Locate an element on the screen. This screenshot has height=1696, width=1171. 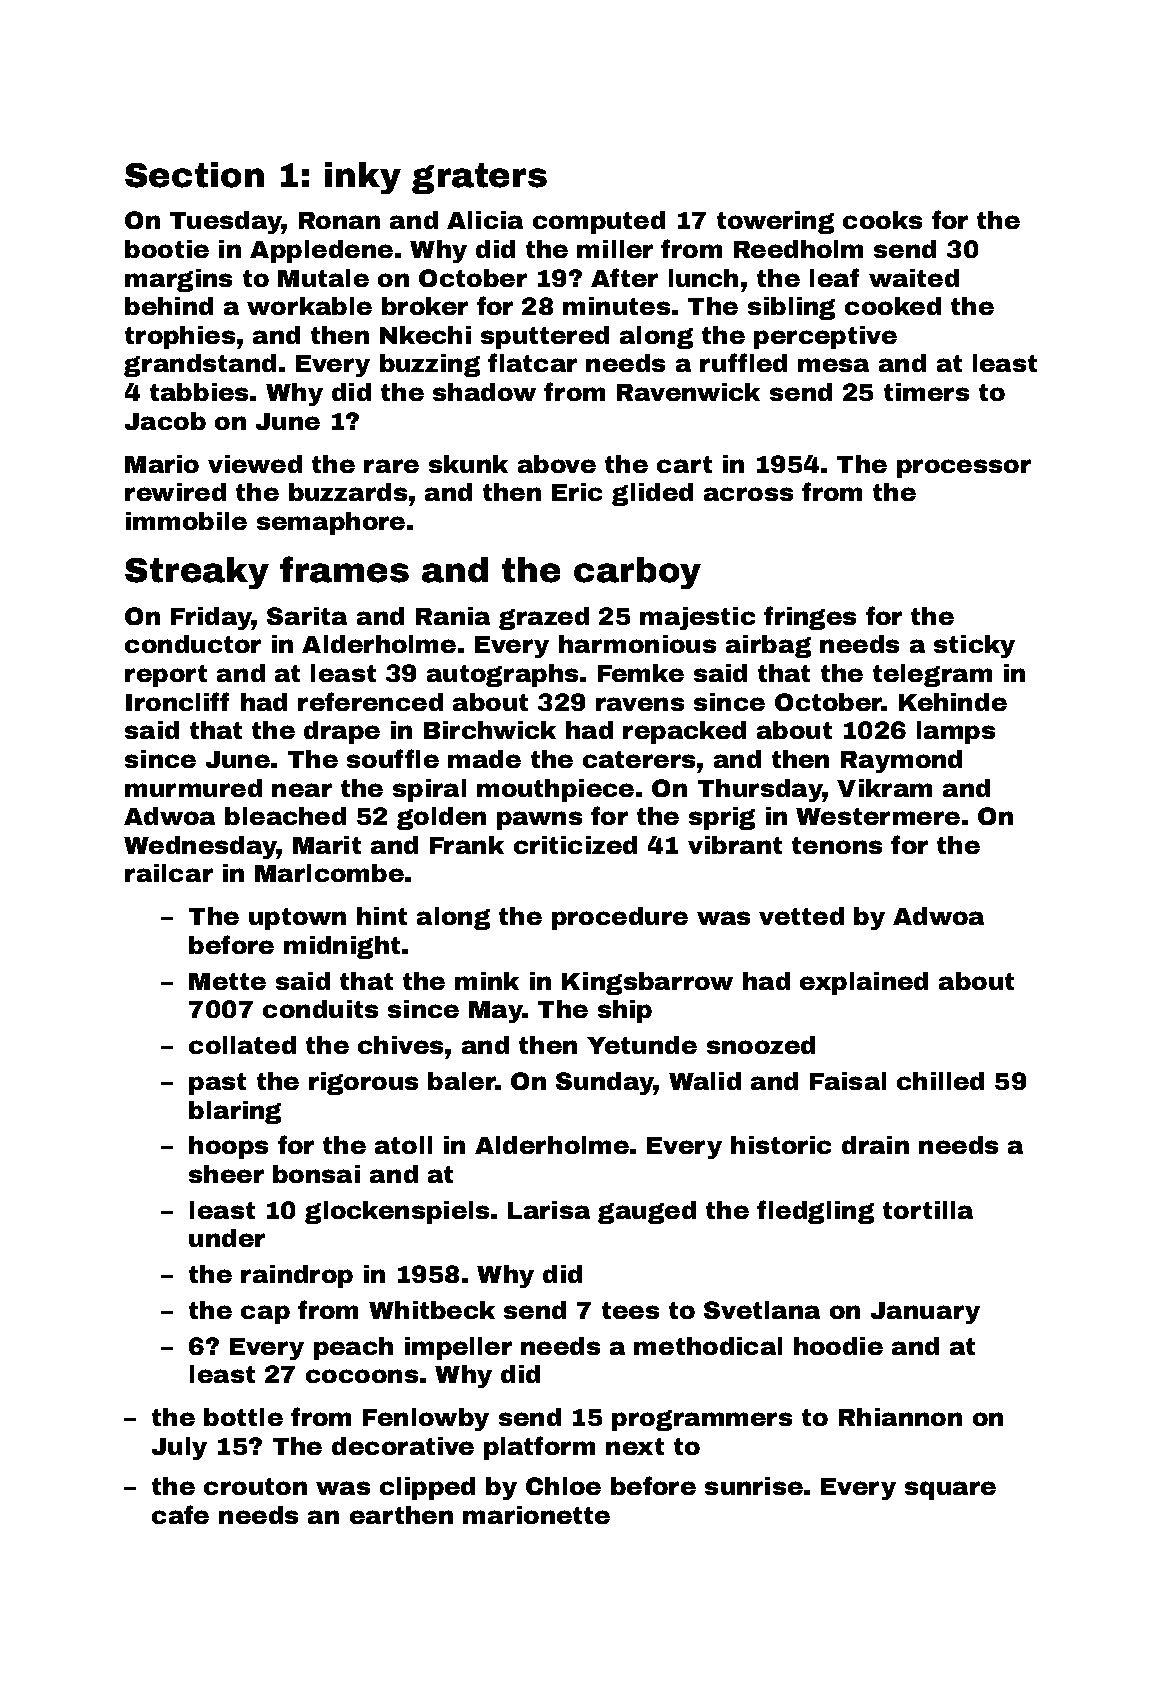
Alicia is located at coordinates (485, 220).
